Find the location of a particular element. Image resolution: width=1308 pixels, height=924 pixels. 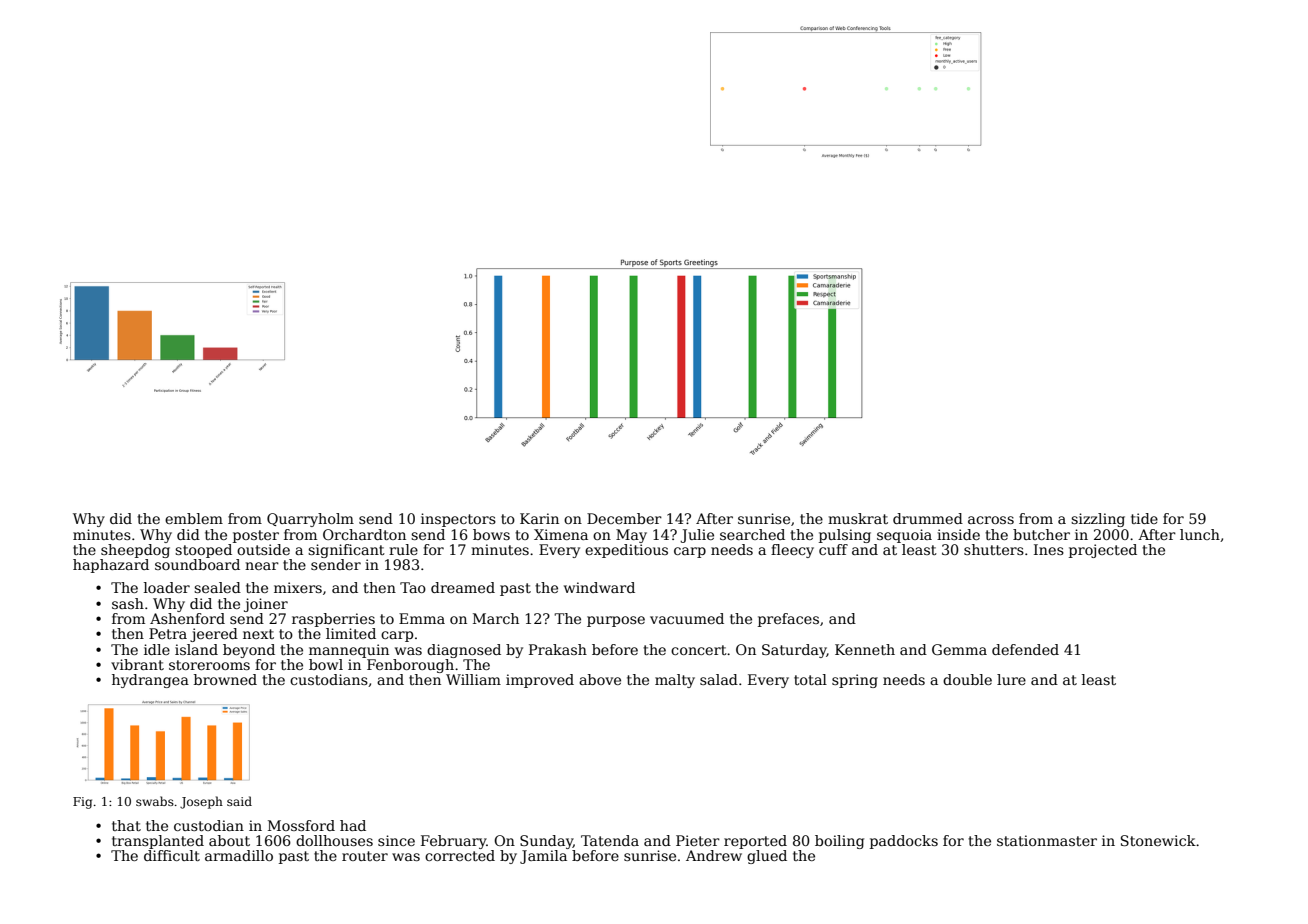

sheepdog is located at coordinates (135, 551).
